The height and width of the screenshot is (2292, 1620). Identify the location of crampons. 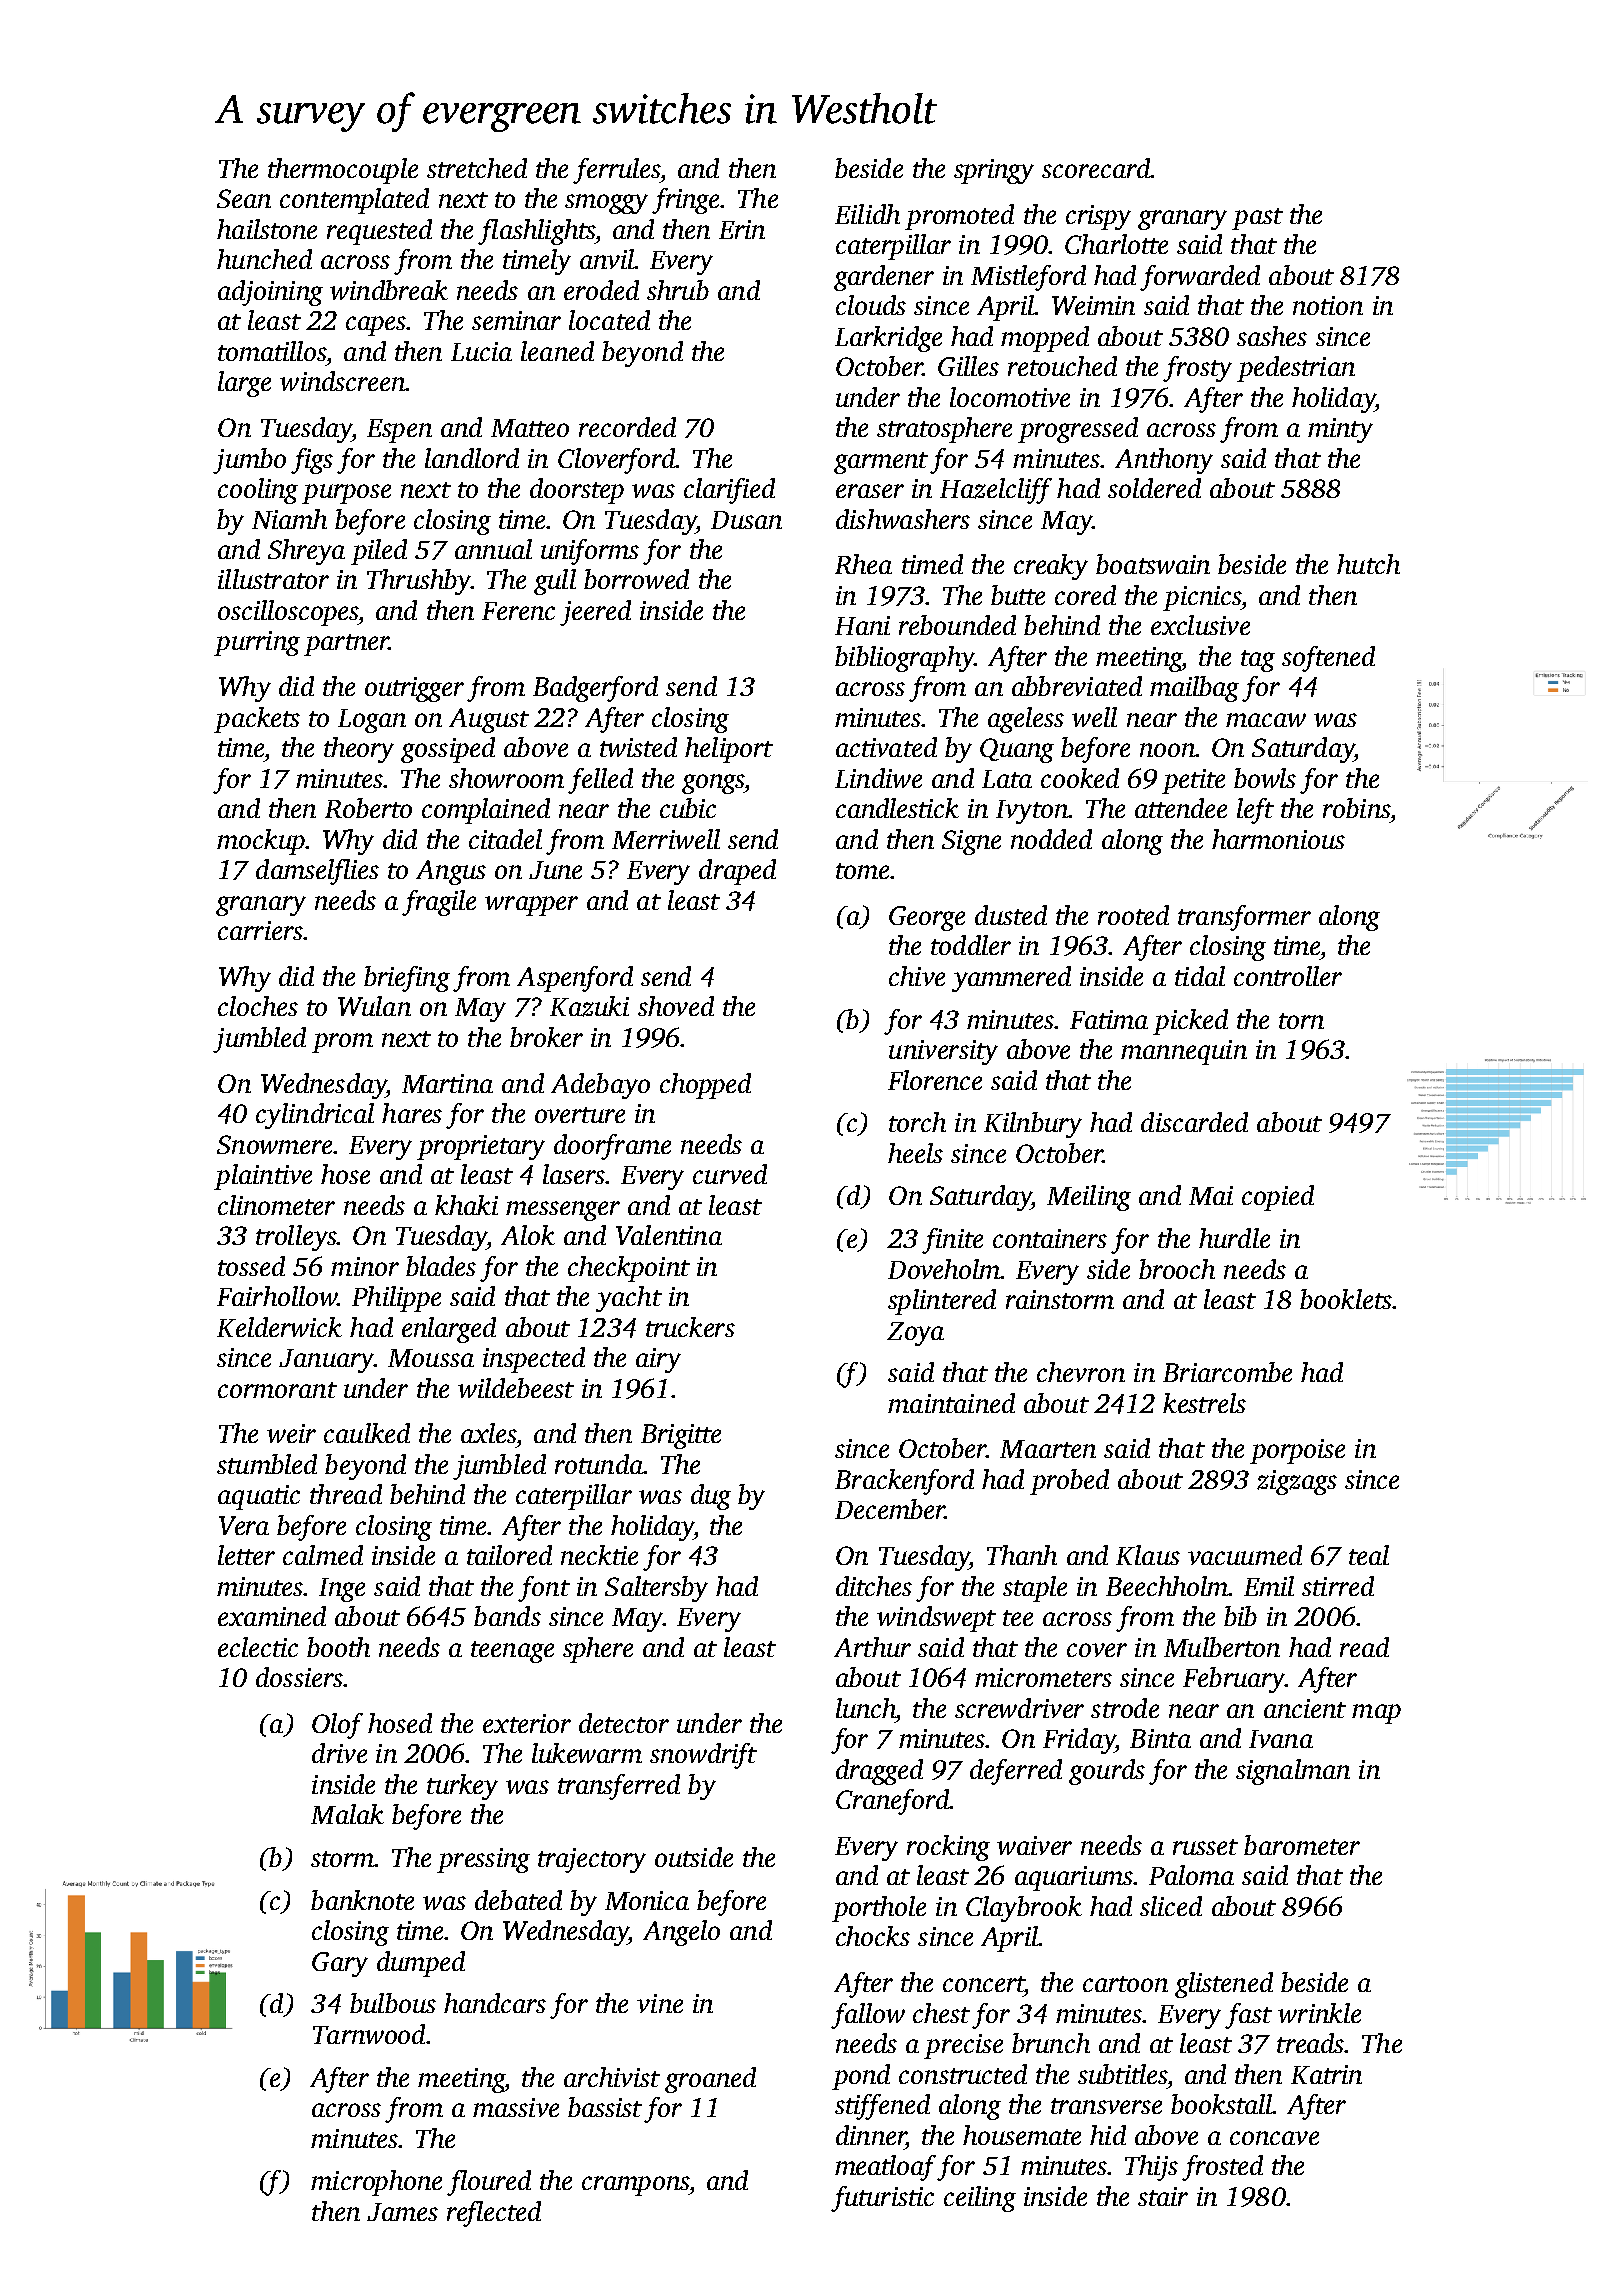
(635, 2186).
